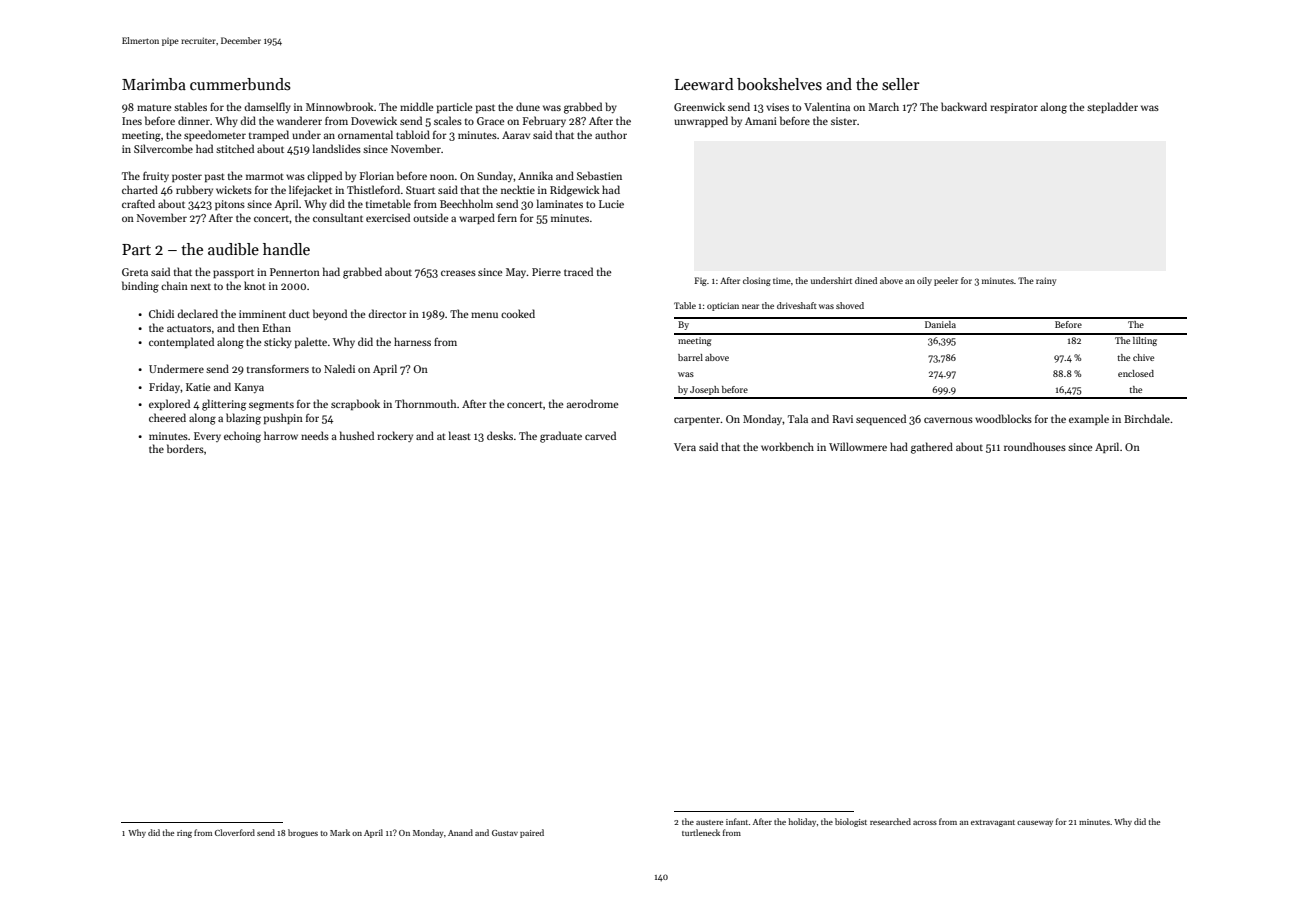 This document has width=1308, height=924. What do you see at coordinates (185, 448) in the document?
I see `borders` at bounding box center [185, 448].
